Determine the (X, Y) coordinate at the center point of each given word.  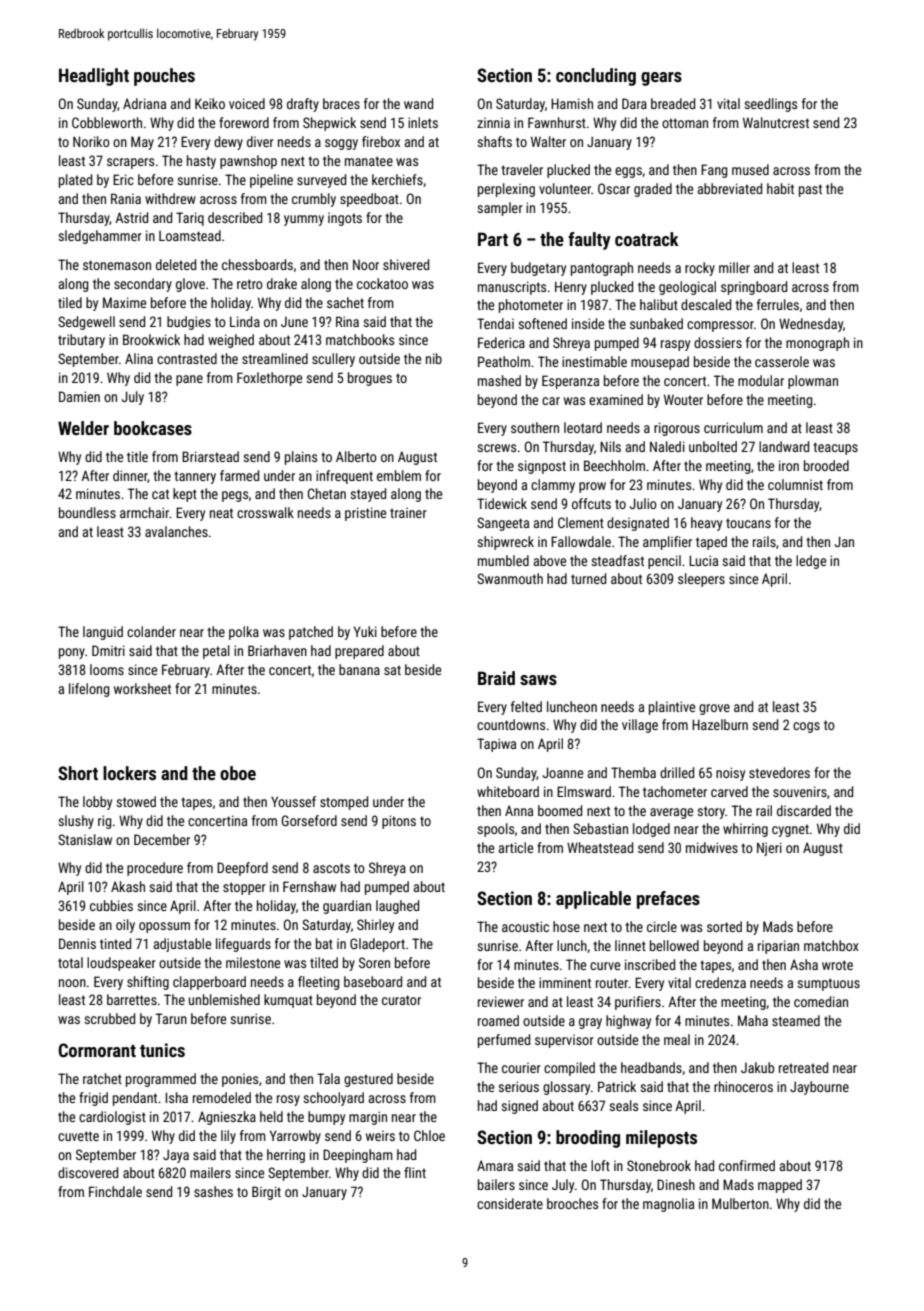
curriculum (733, 427)
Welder (83, 428)
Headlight (94, 77)
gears (661, 79)
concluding (596, 77)
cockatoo (382, 283)
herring (286, 1156)
